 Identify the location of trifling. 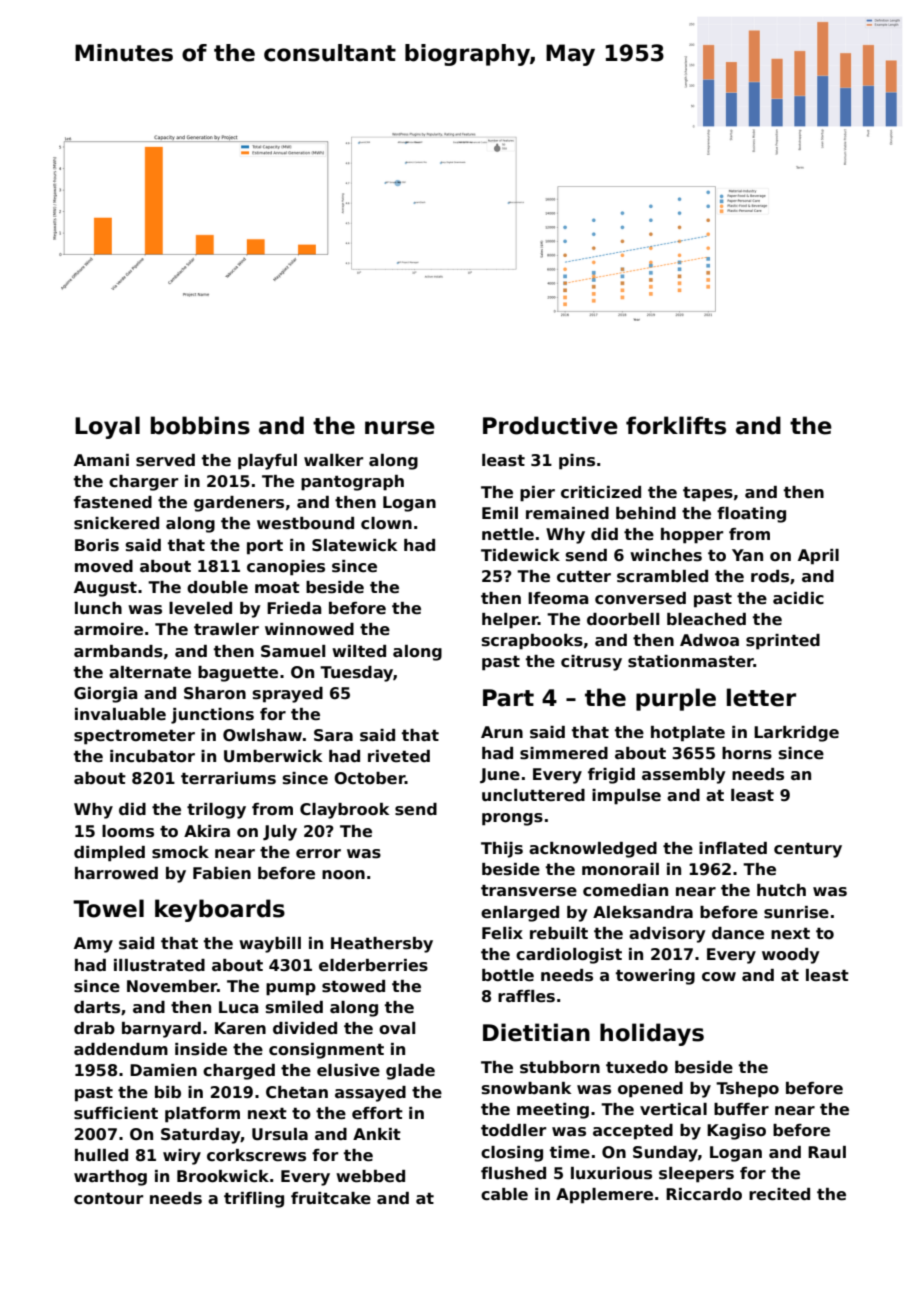
(254, 1200).
